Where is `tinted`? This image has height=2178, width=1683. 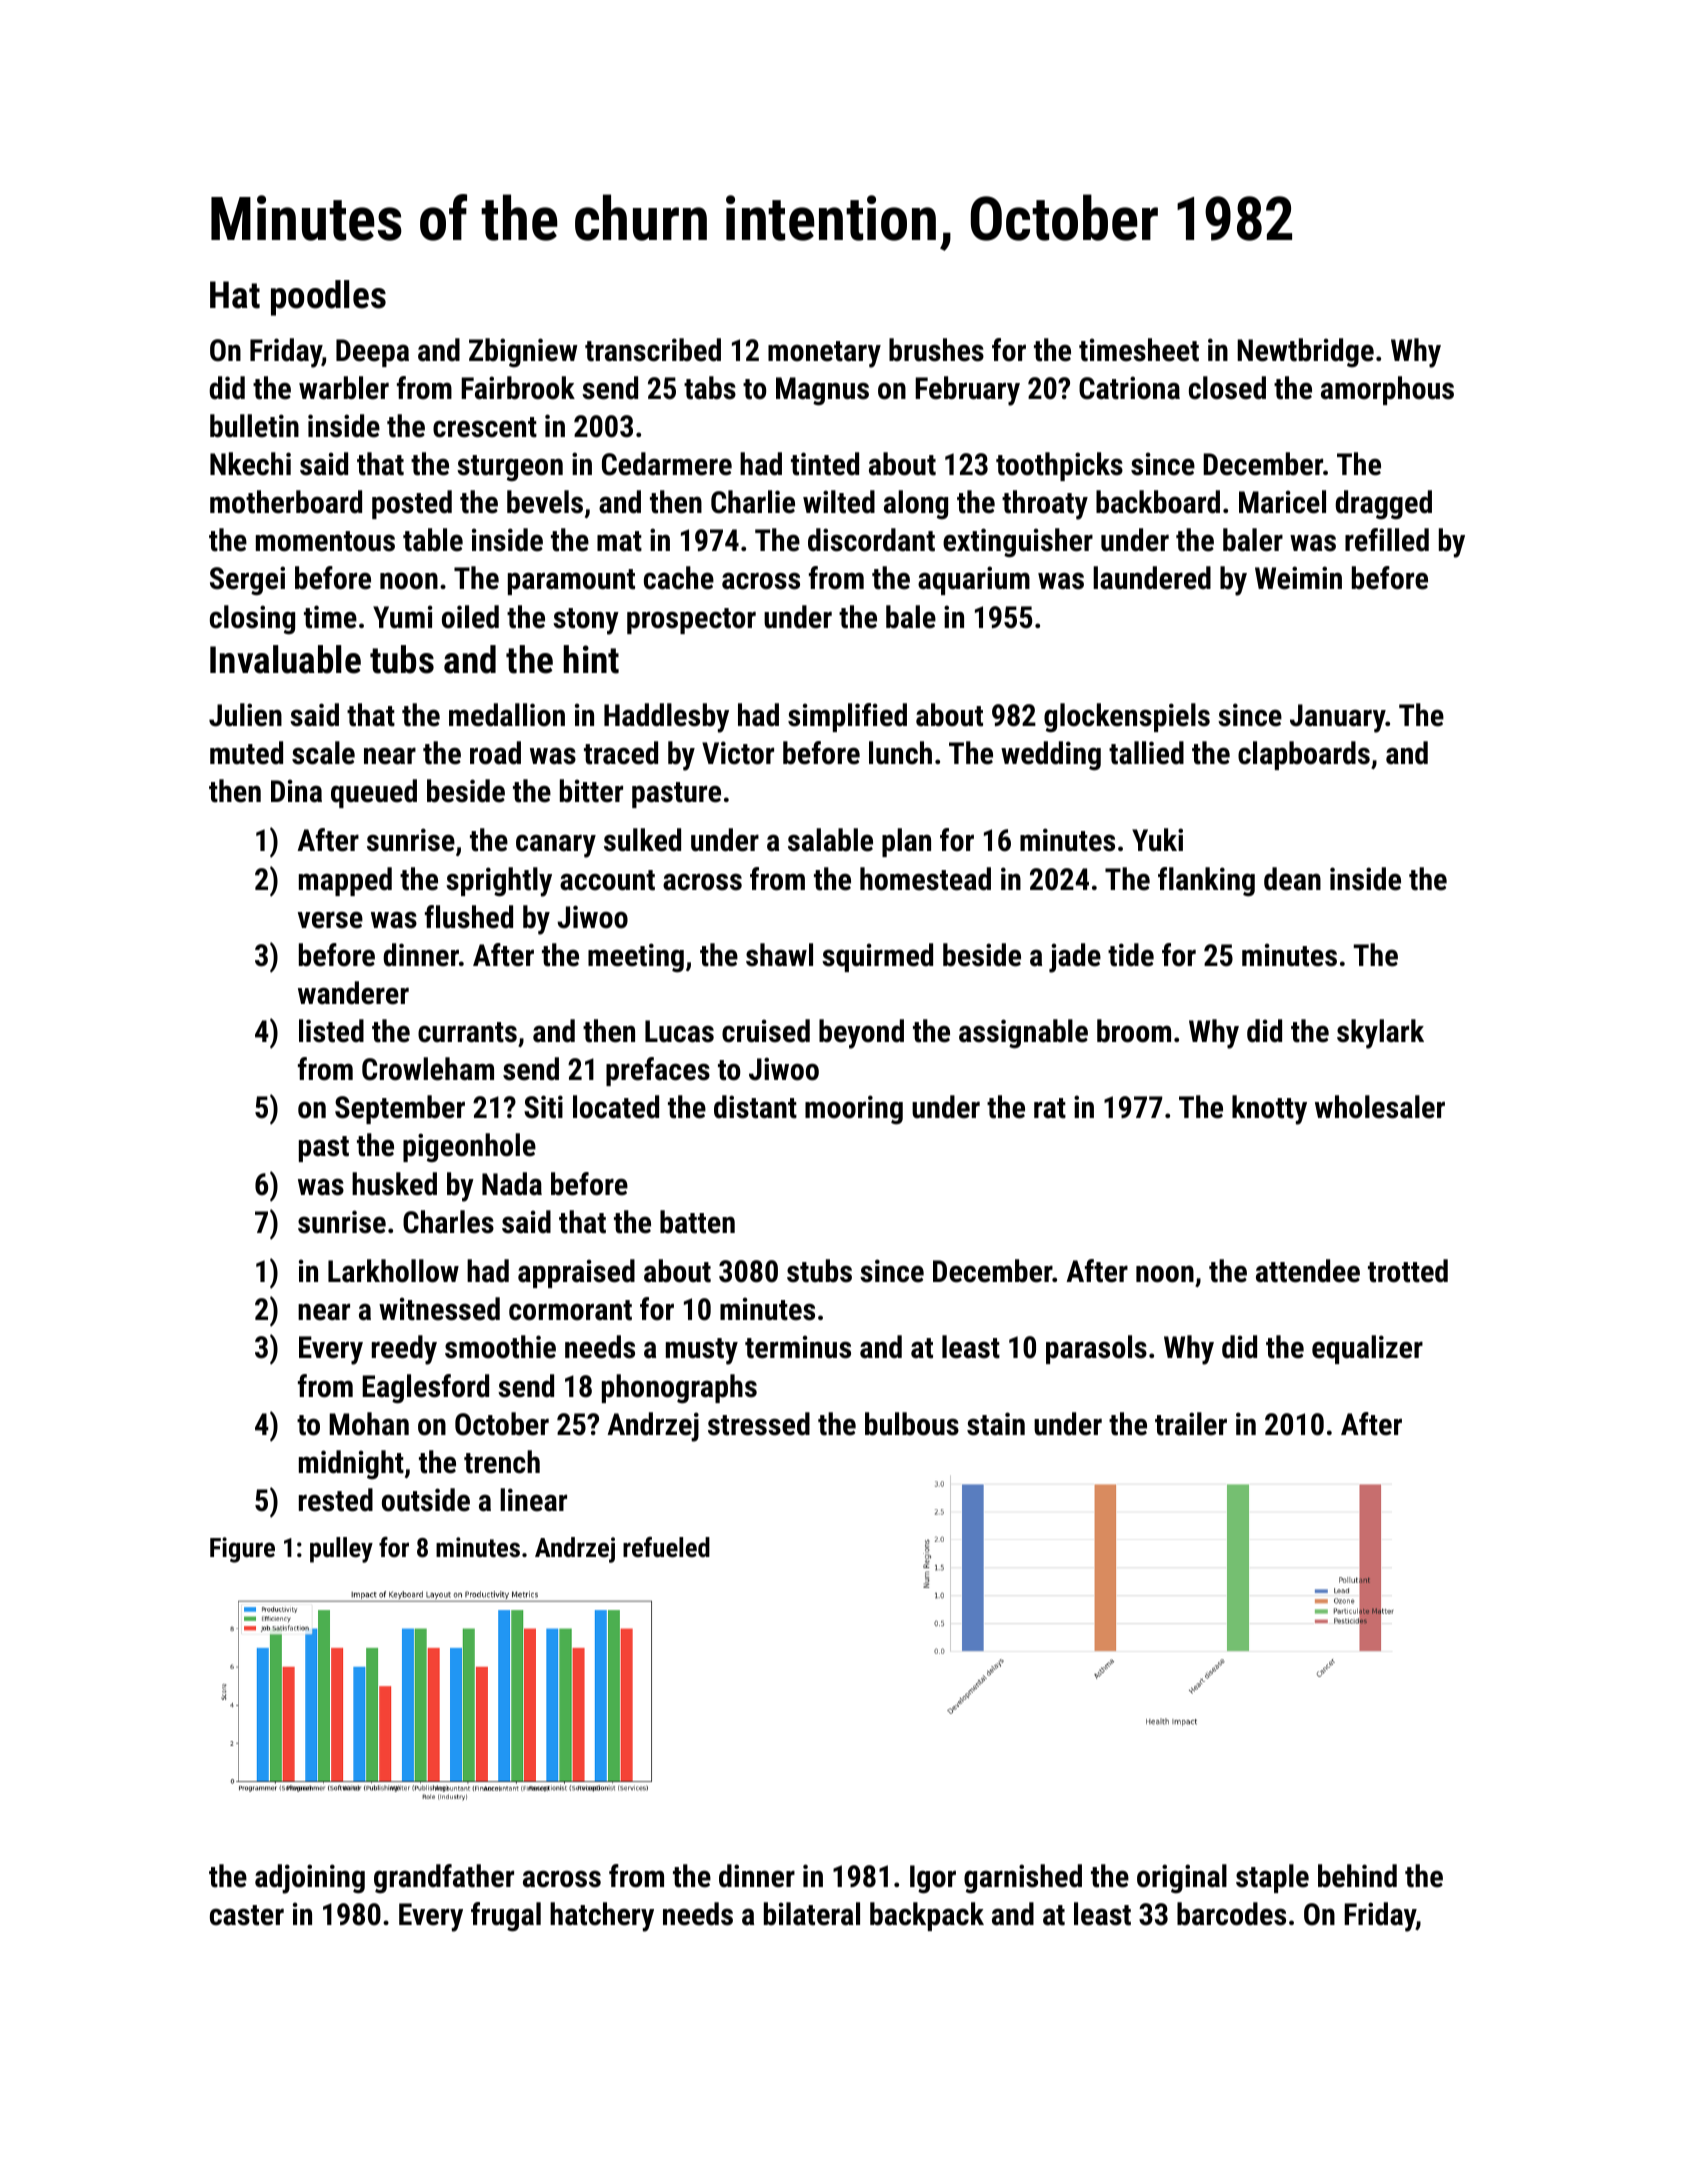 tinted is located at coordinates (825, 464).
